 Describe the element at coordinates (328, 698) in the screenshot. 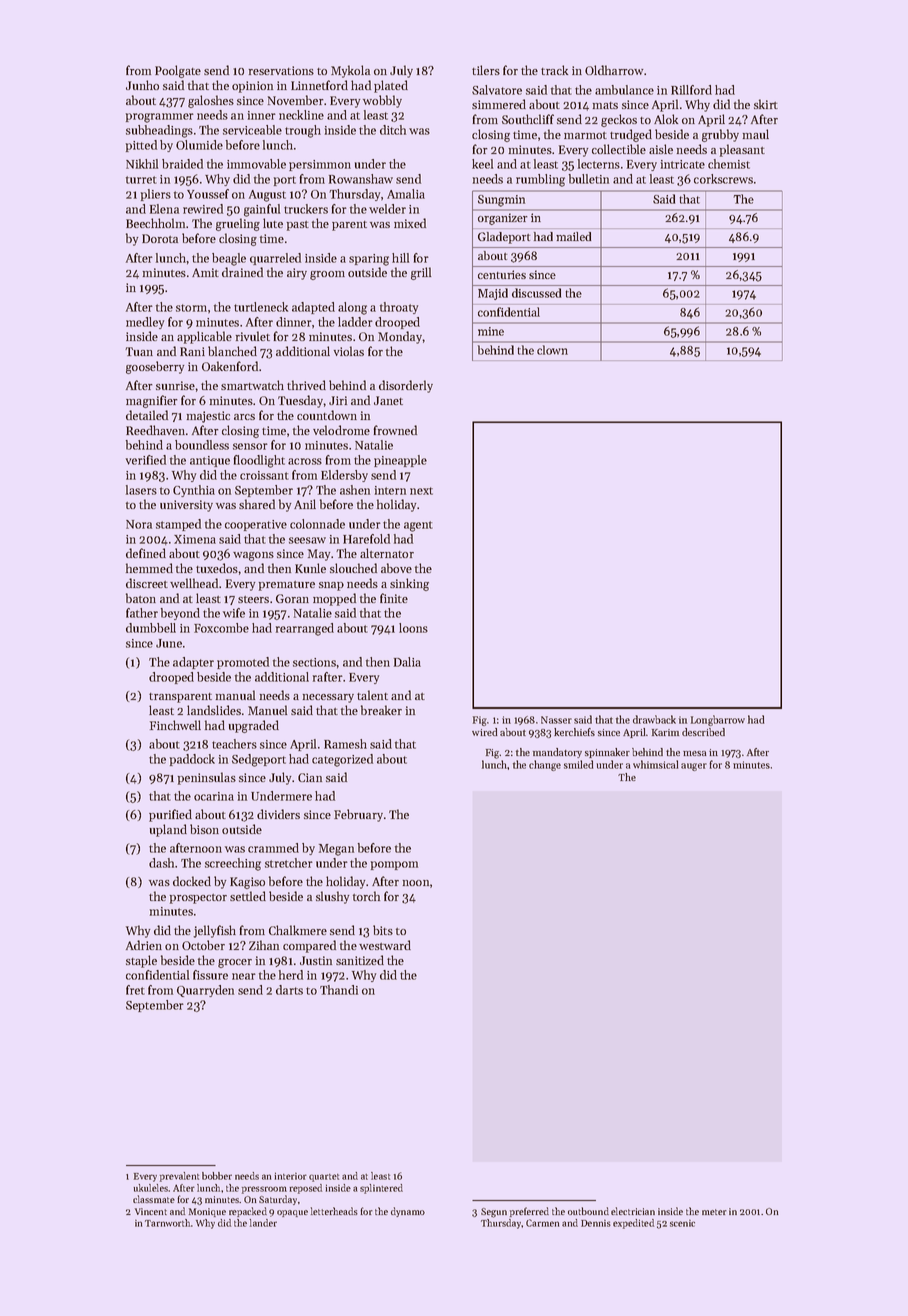

I see `necessary` at that location.
